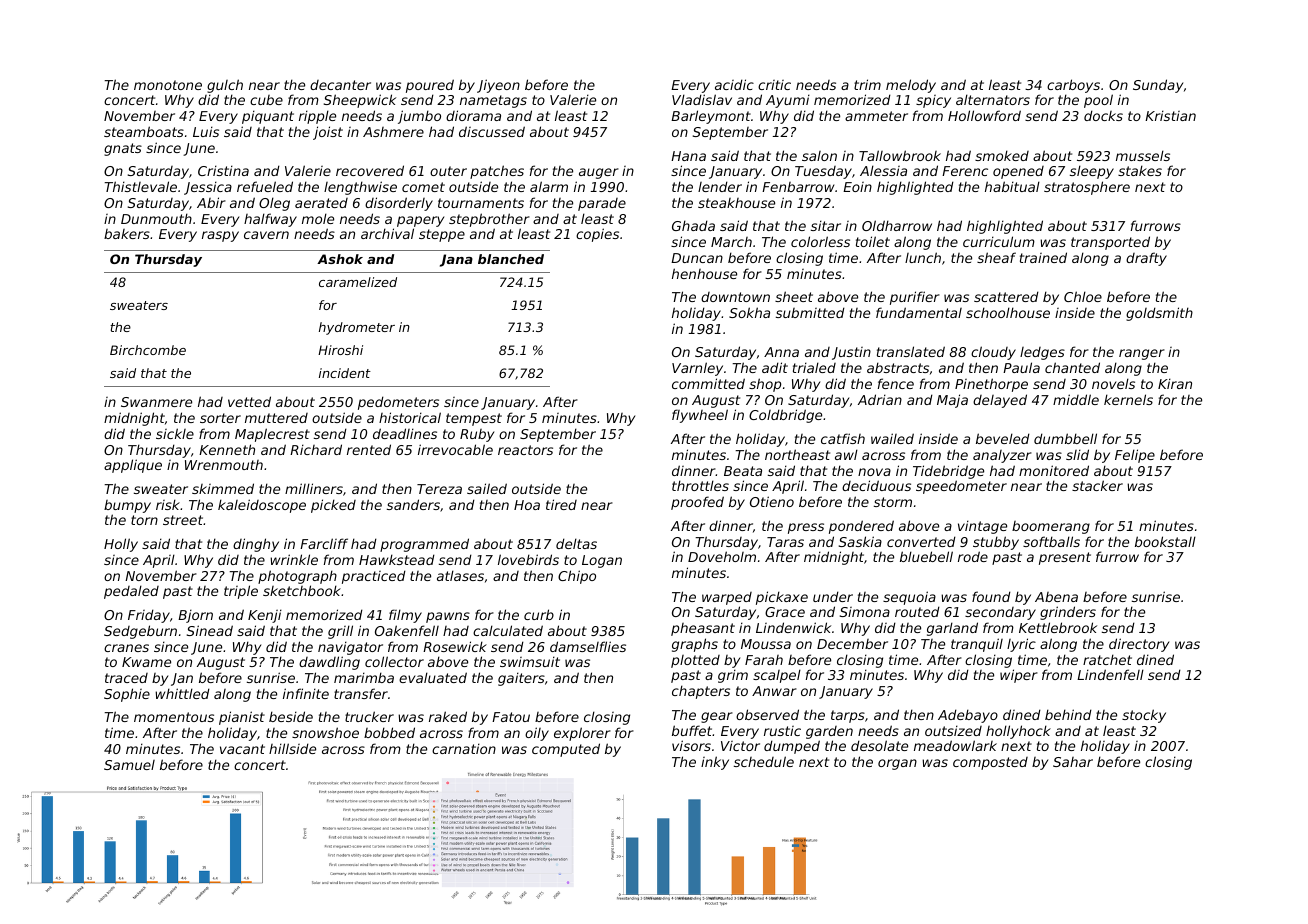 The height and width of the page is (924, 1308). I want to click on opened, so click(1018, 172).
